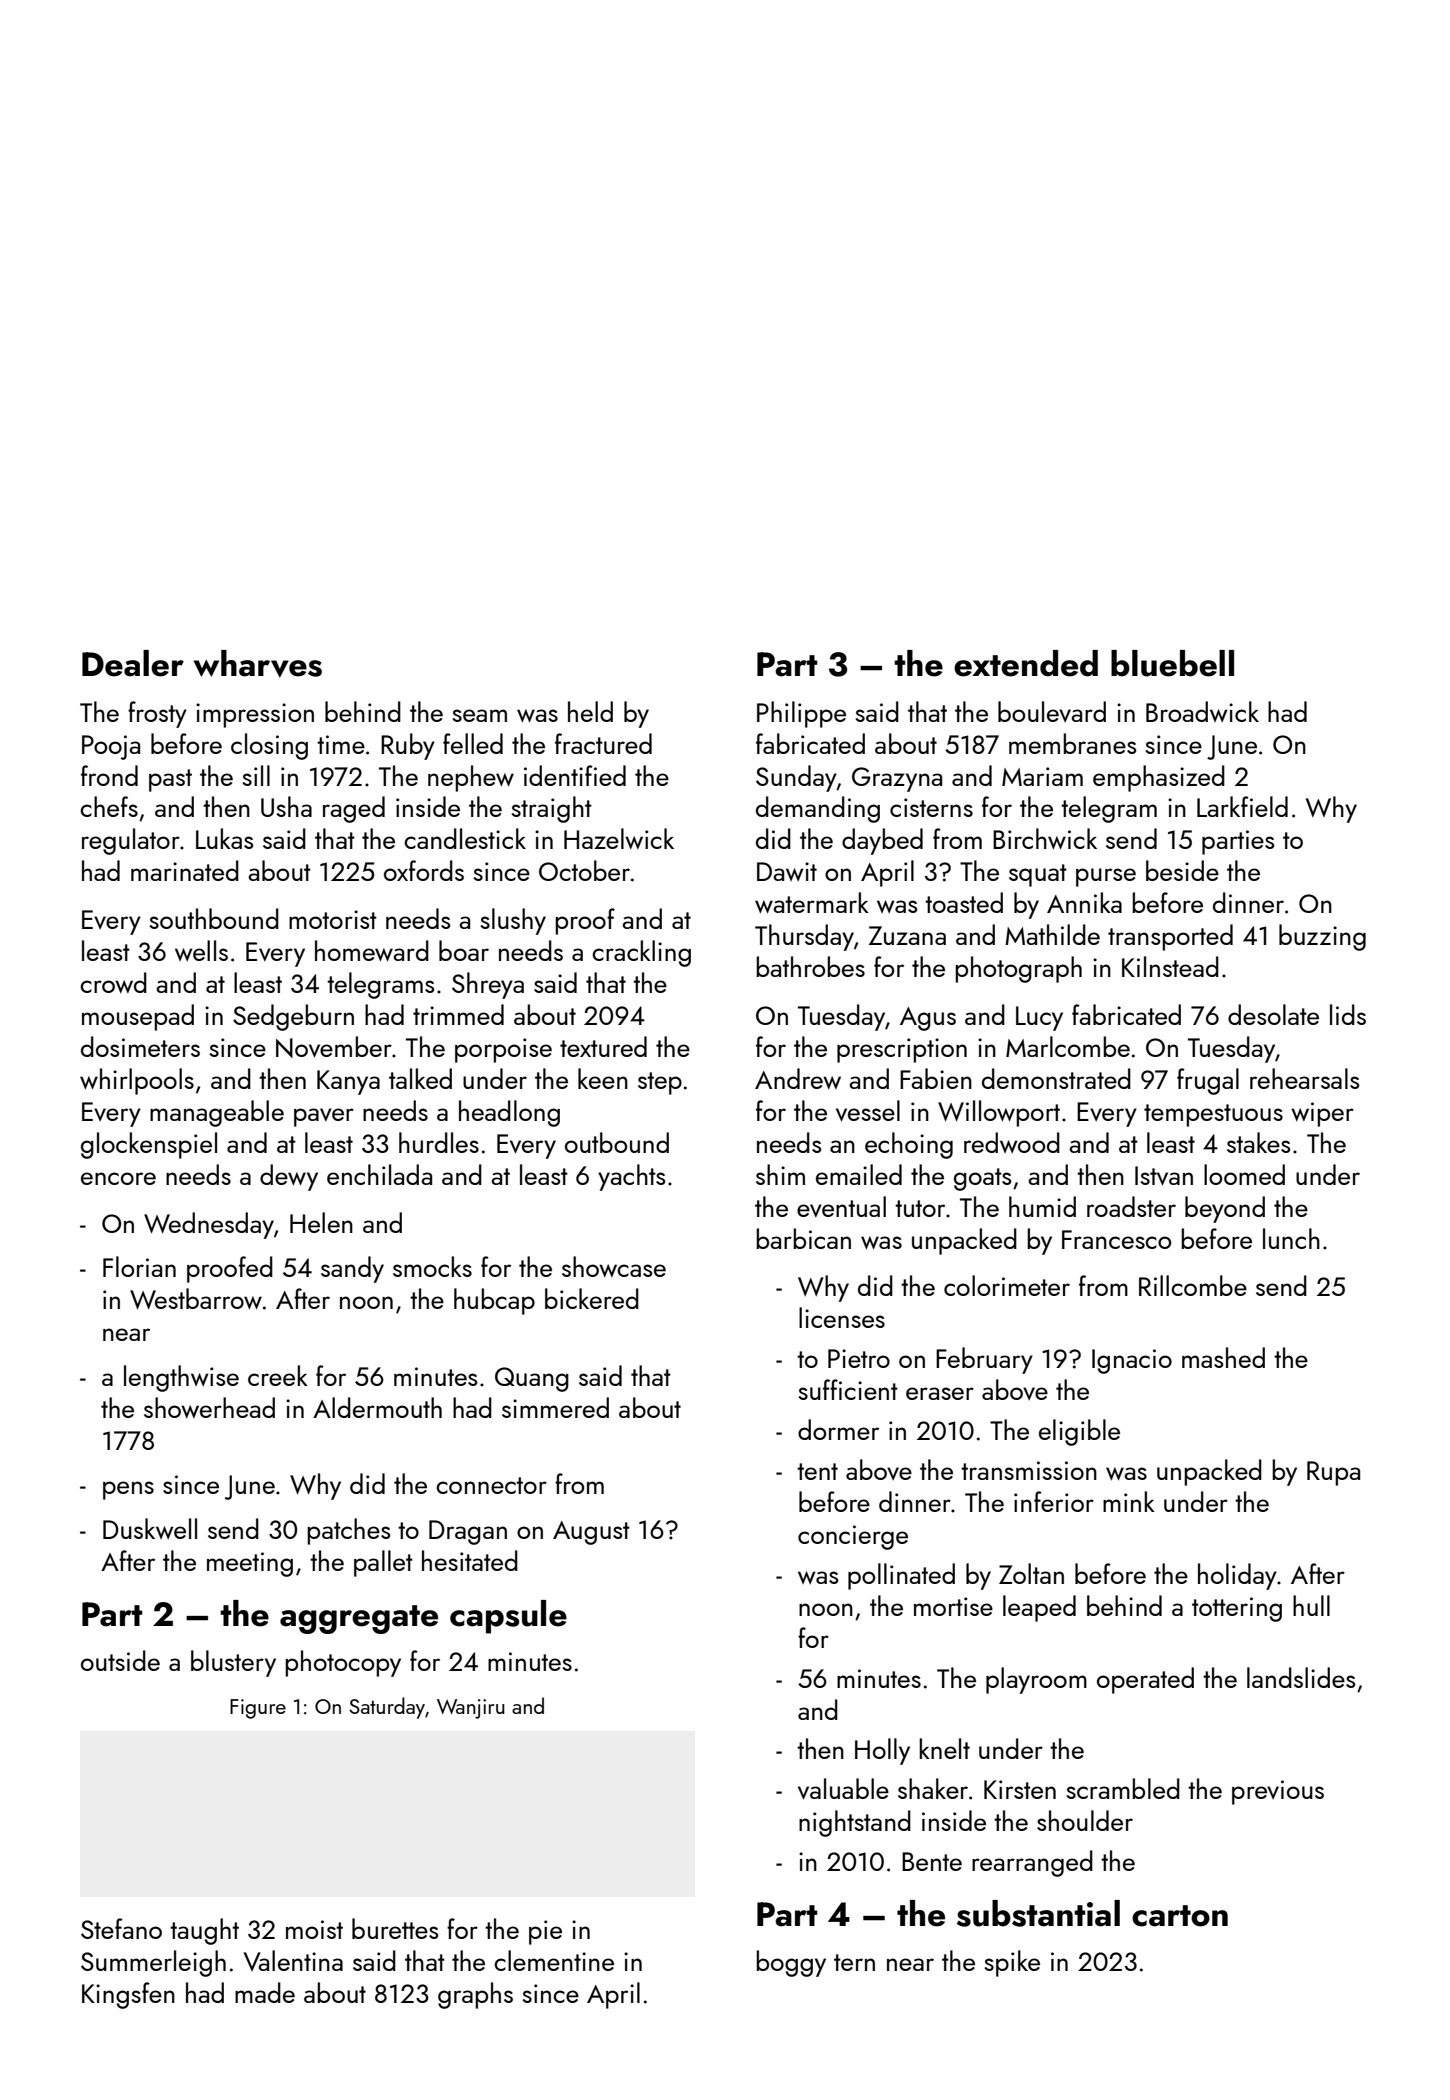  What do you see at coordinates (1007, 1285) in the screenshot?
I see `colorimeter` at bounding box center [1007, 1285].
